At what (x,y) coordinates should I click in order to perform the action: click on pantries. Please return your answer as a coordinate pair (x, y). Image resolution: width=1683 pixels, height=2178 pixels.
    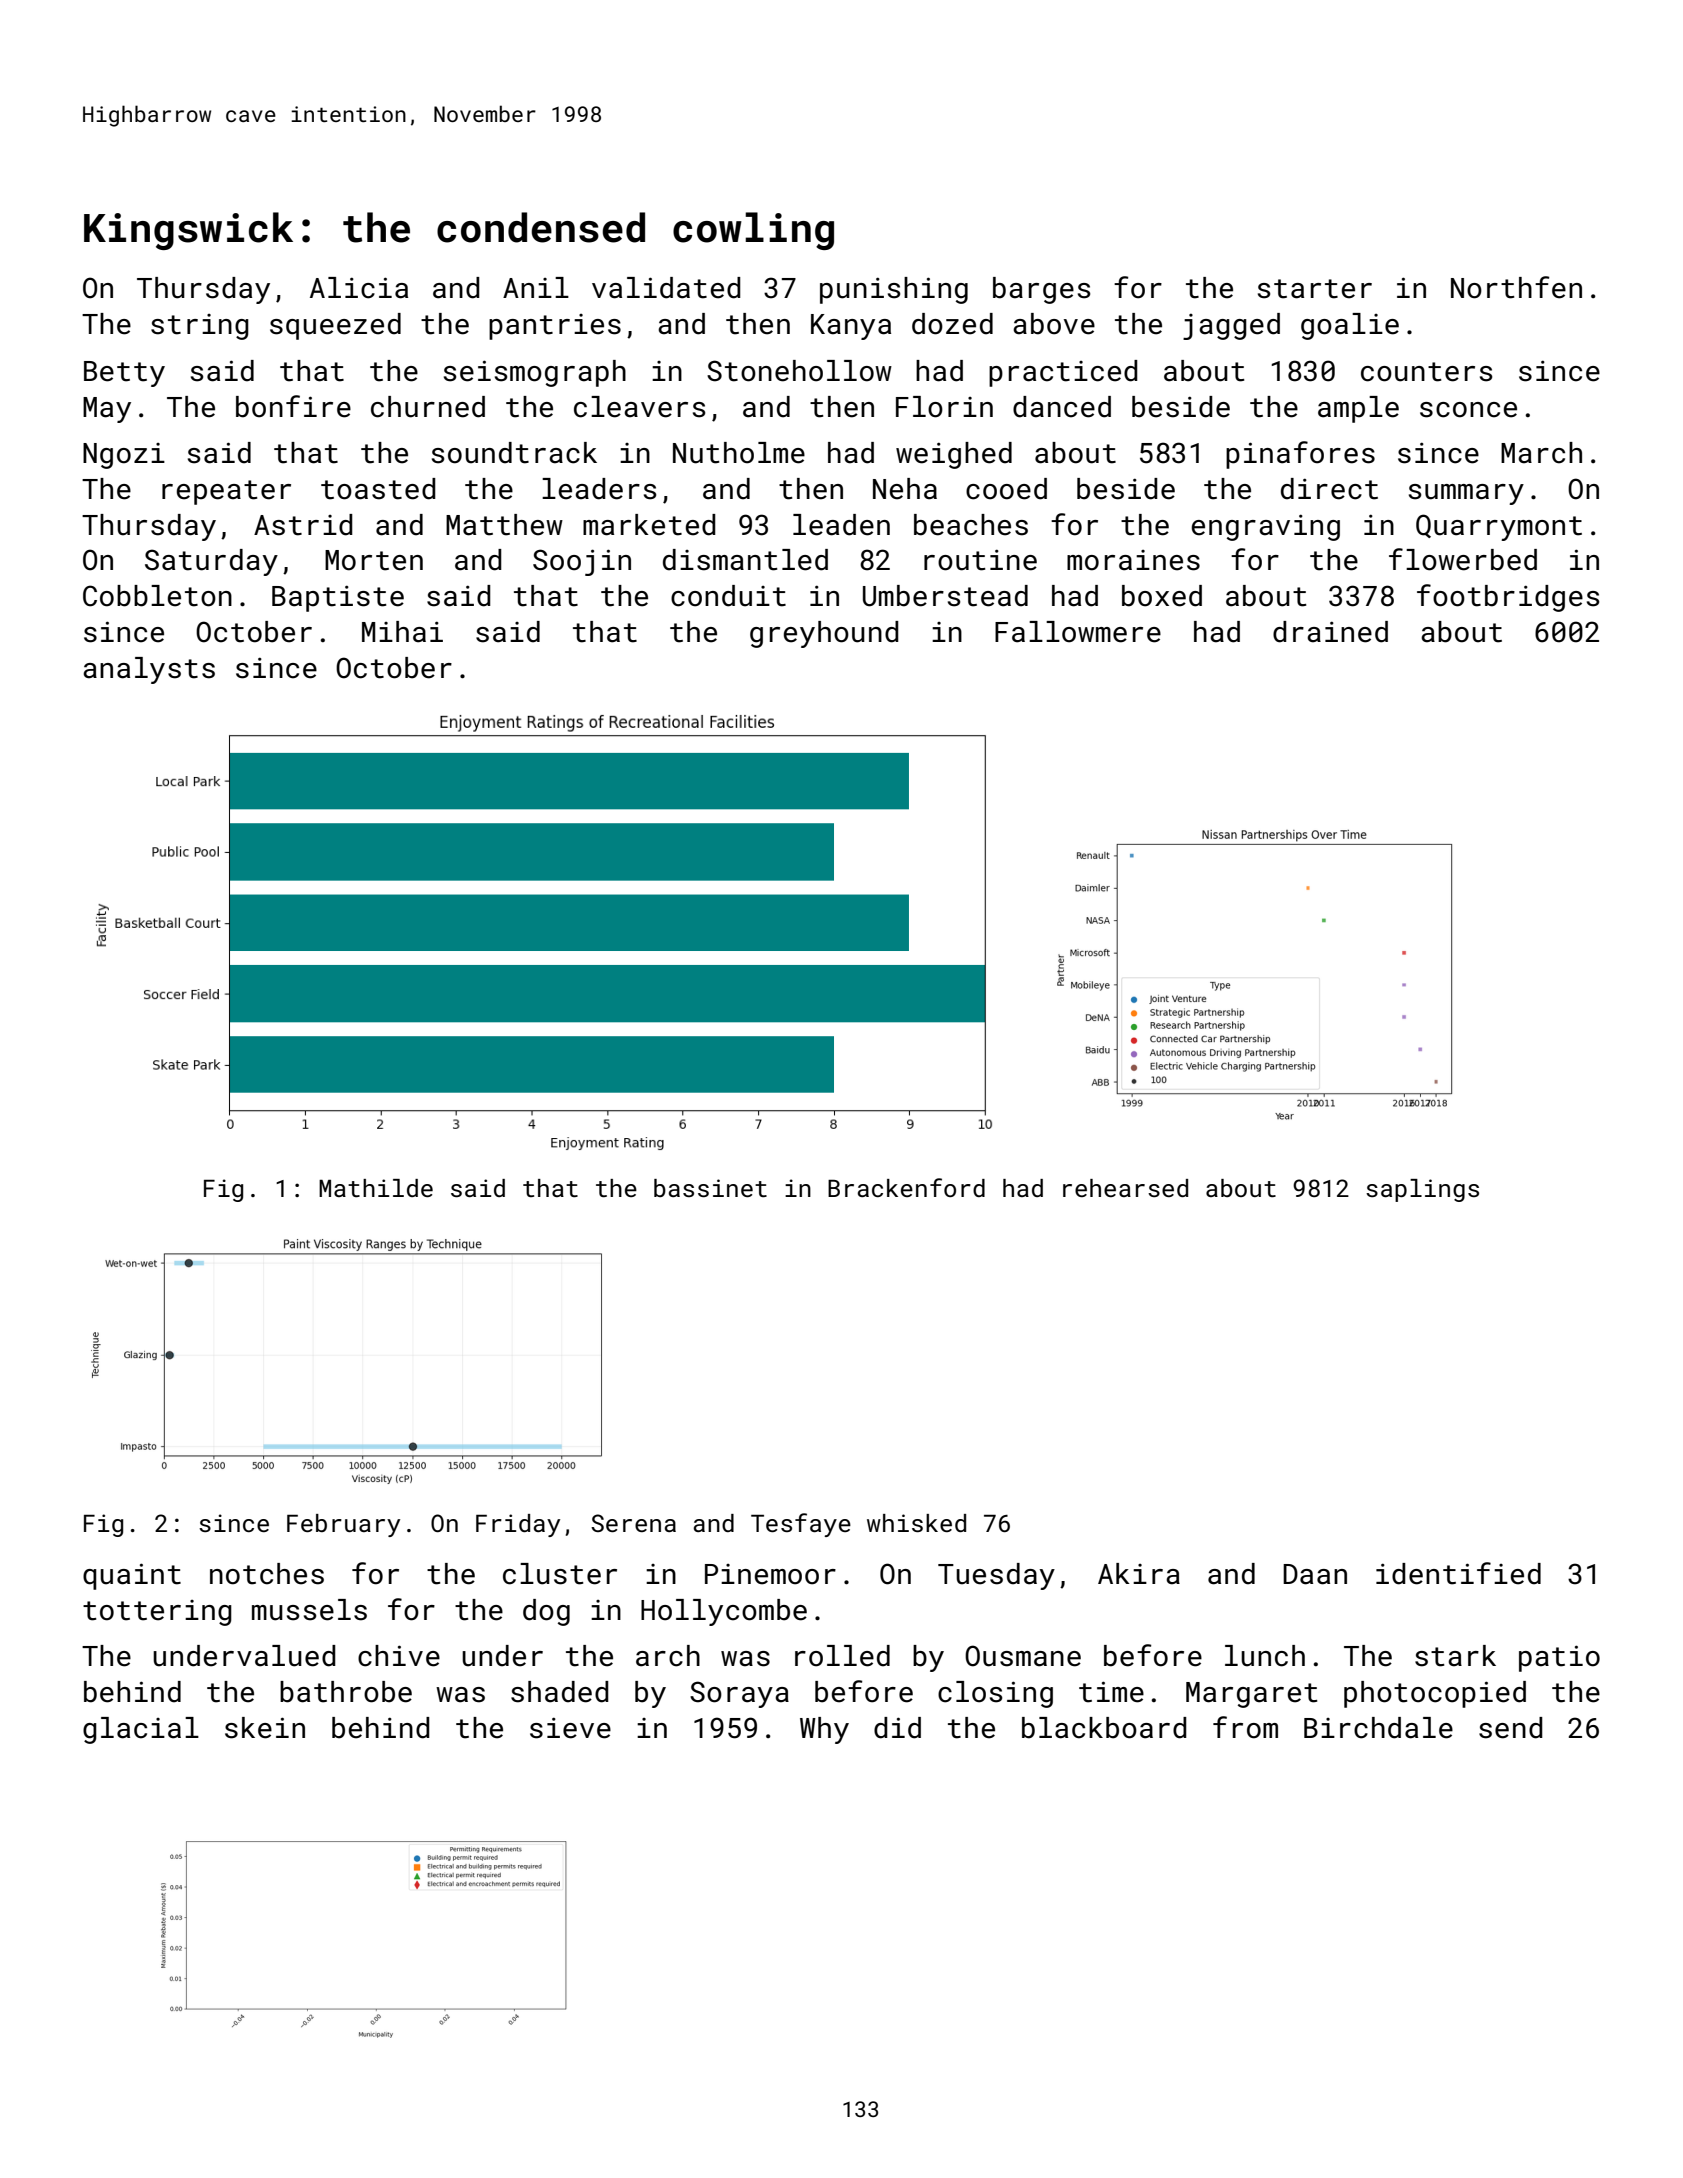
    Looking at the image, I should click on (555, 327).
